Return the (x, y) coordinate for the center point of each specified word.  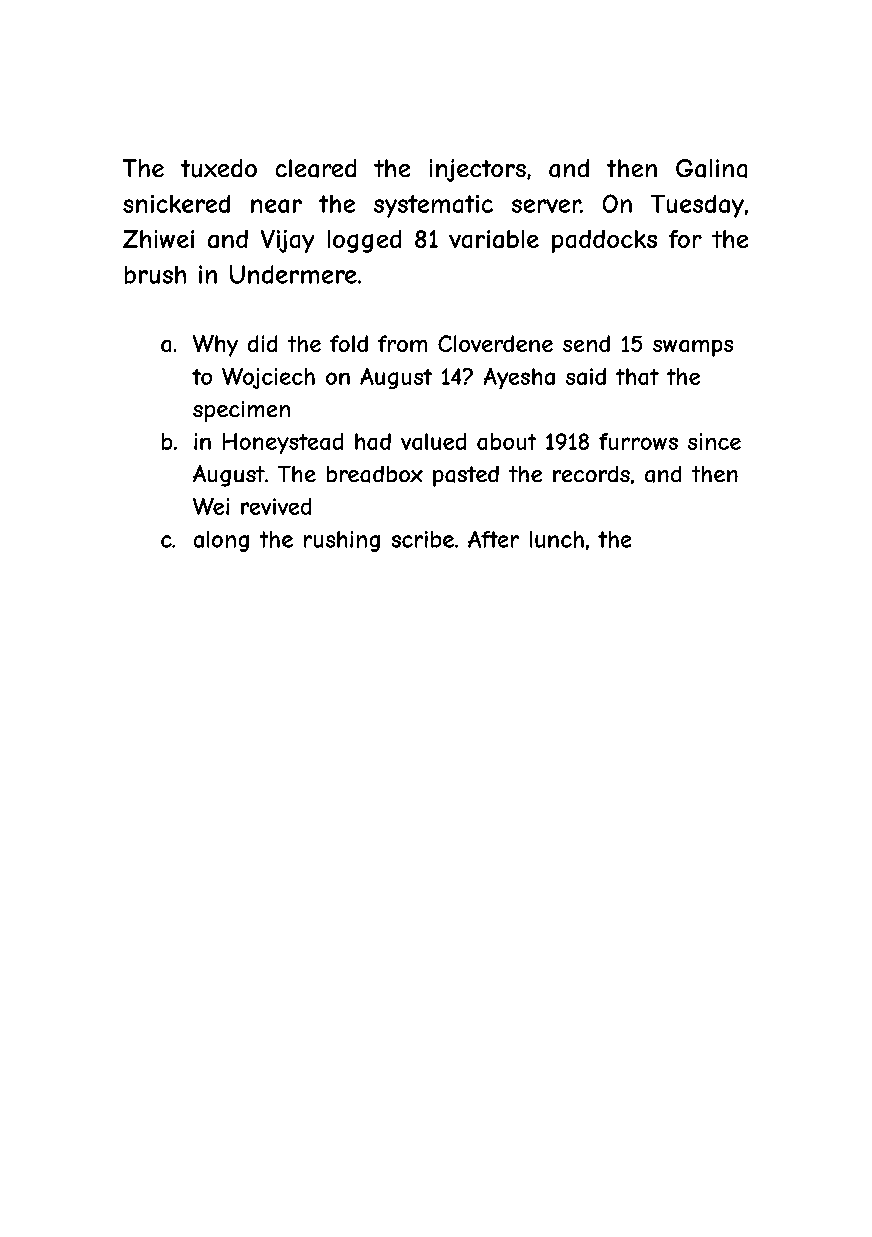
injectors (478, 170)
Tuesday (697, 206)
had (373, 441)
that (637, 376)
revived (276, 506)
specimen (241, 411)
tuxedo (219, 168)
